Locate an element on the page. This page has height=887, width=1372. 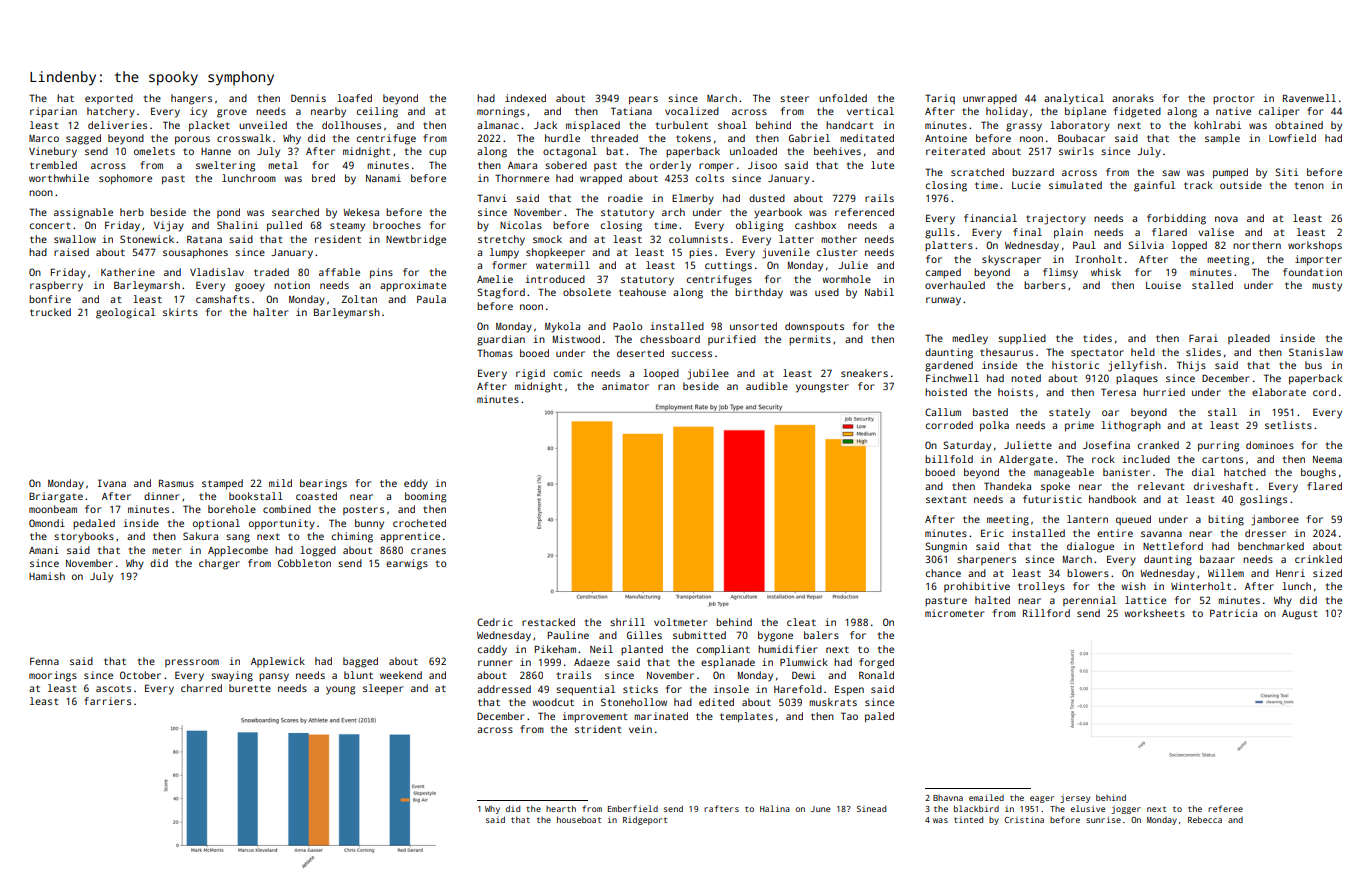
lopped is located at coordinates (1189, 246).
